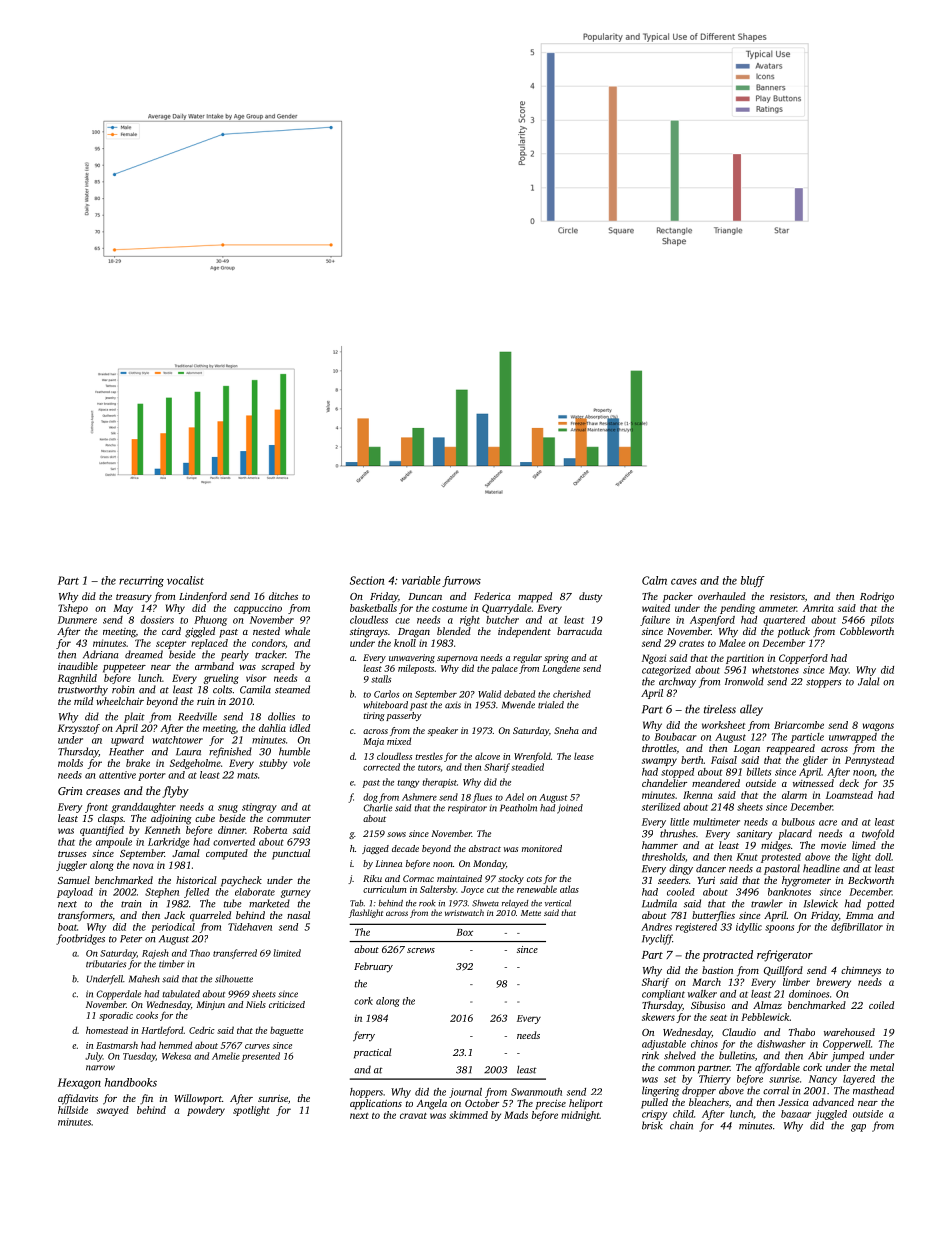 The width and height of the image is (952, 1233). Describe the element at coordinates (753, 581) in the image. I see `bluff` at that location.
